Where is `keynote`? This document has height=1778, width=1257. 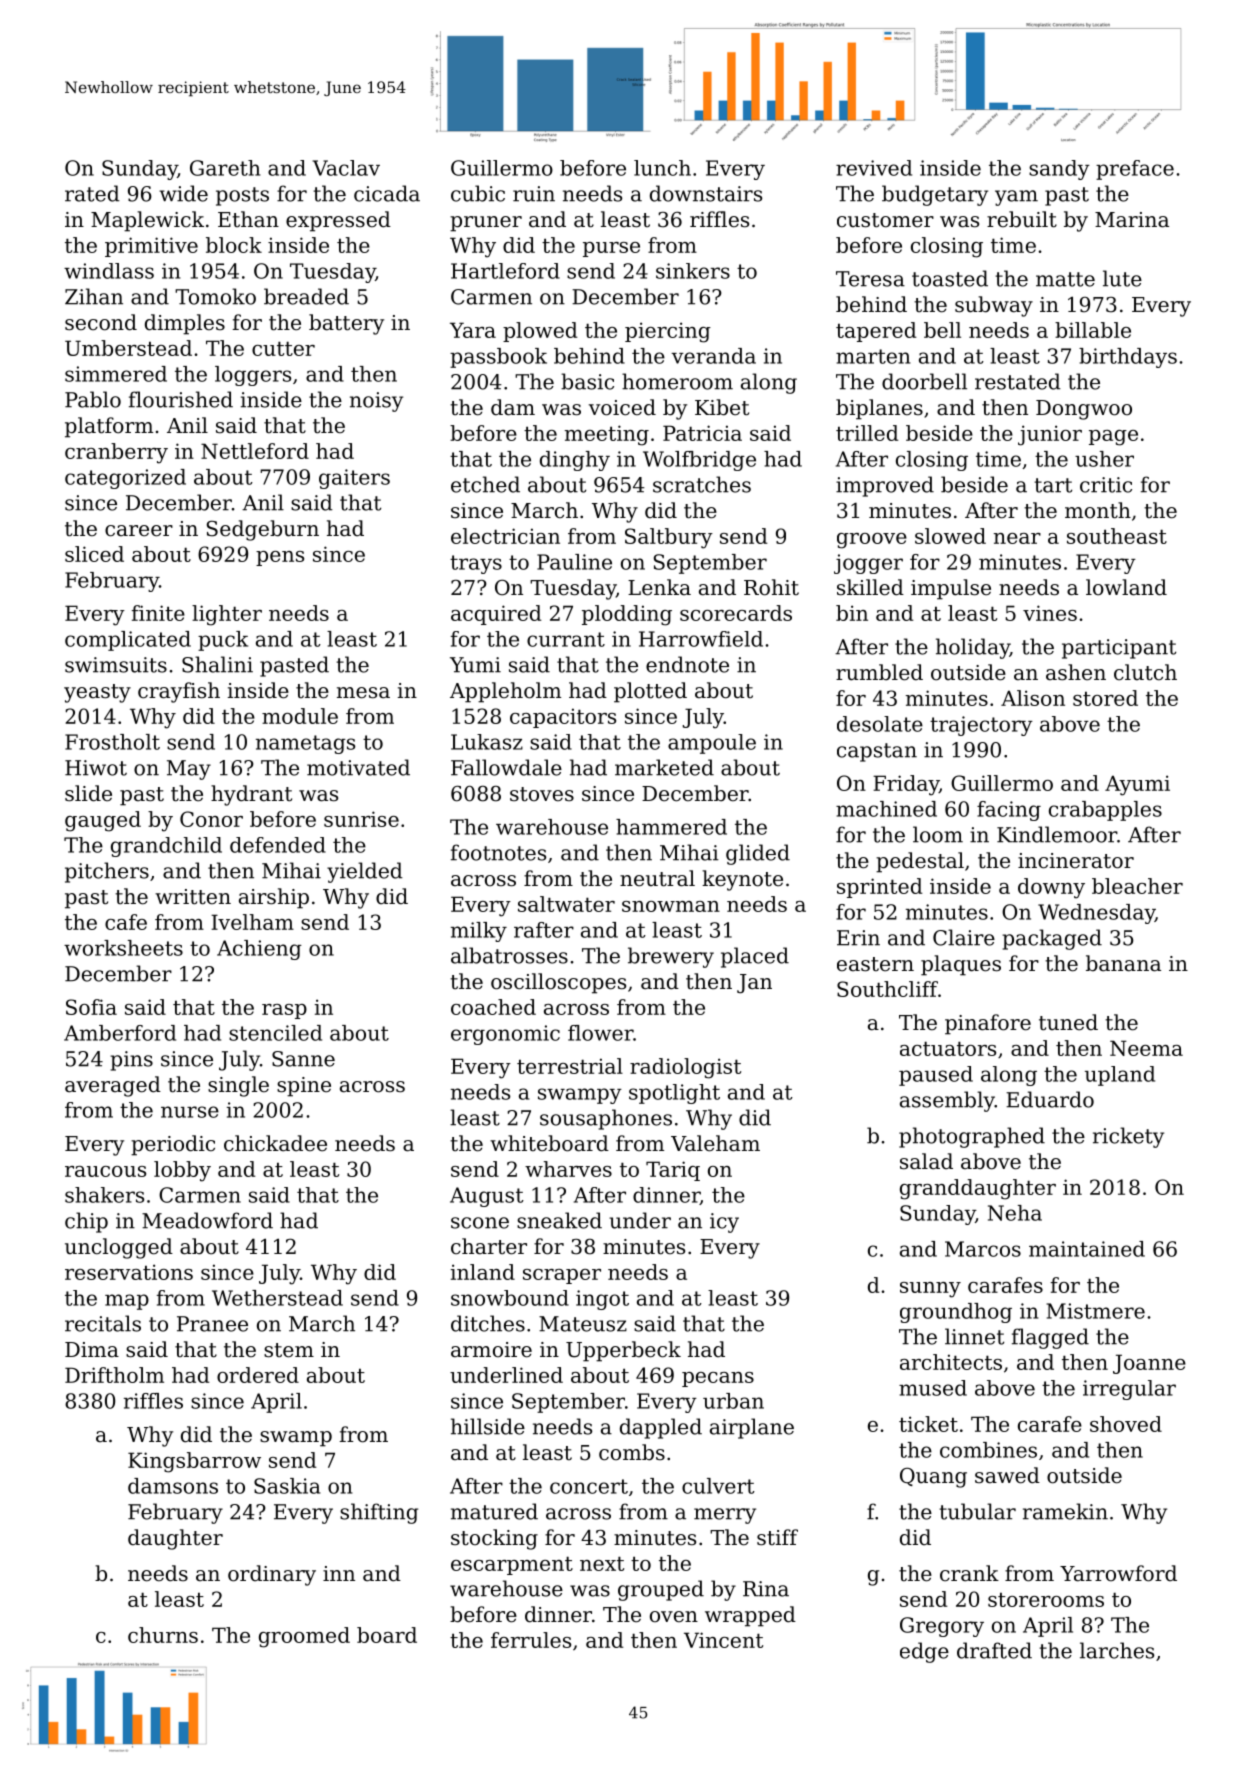 keynote is located at coordinates (742, 880).
